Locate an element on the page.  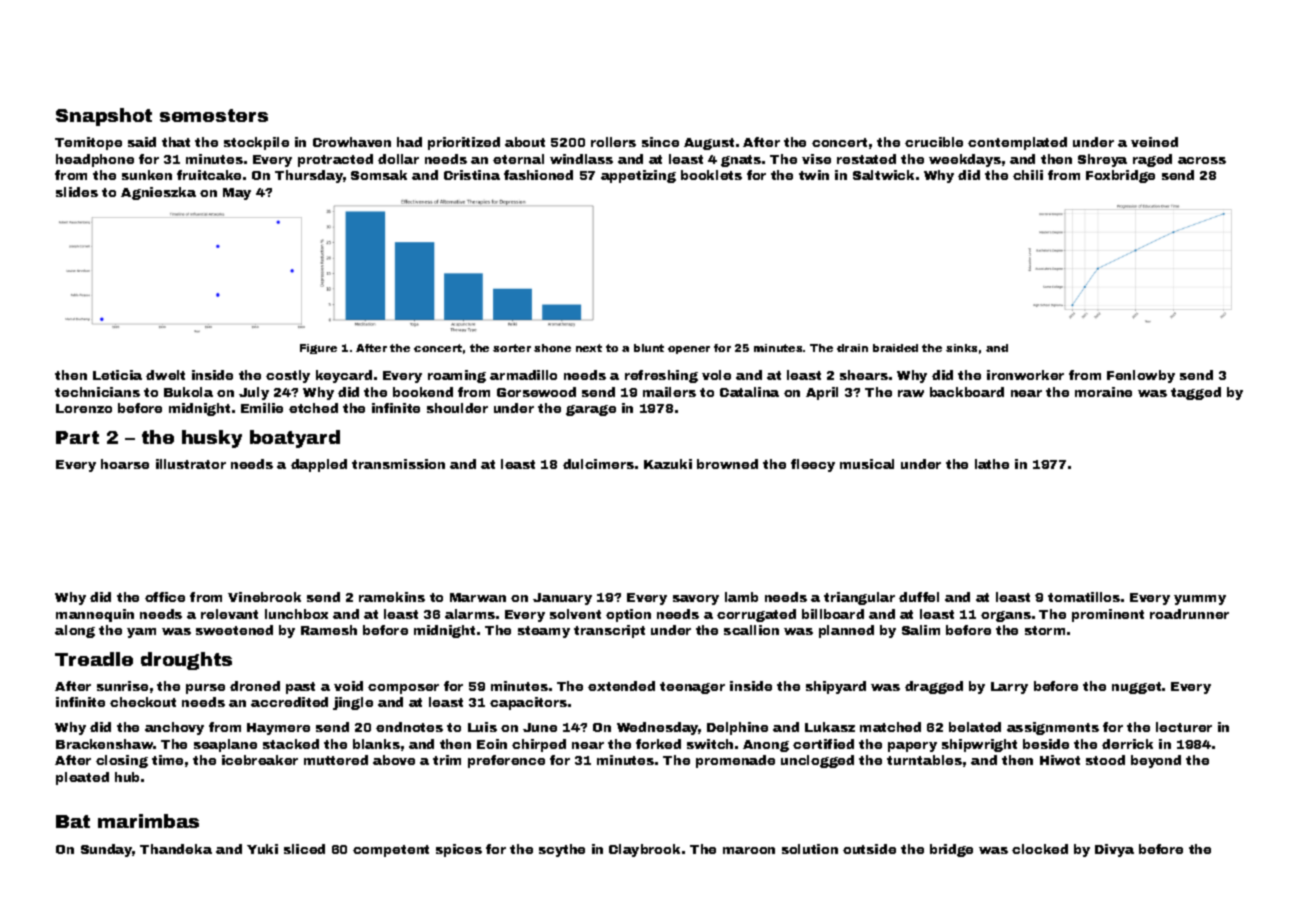
sinks is located at coordinates (961, 348).
